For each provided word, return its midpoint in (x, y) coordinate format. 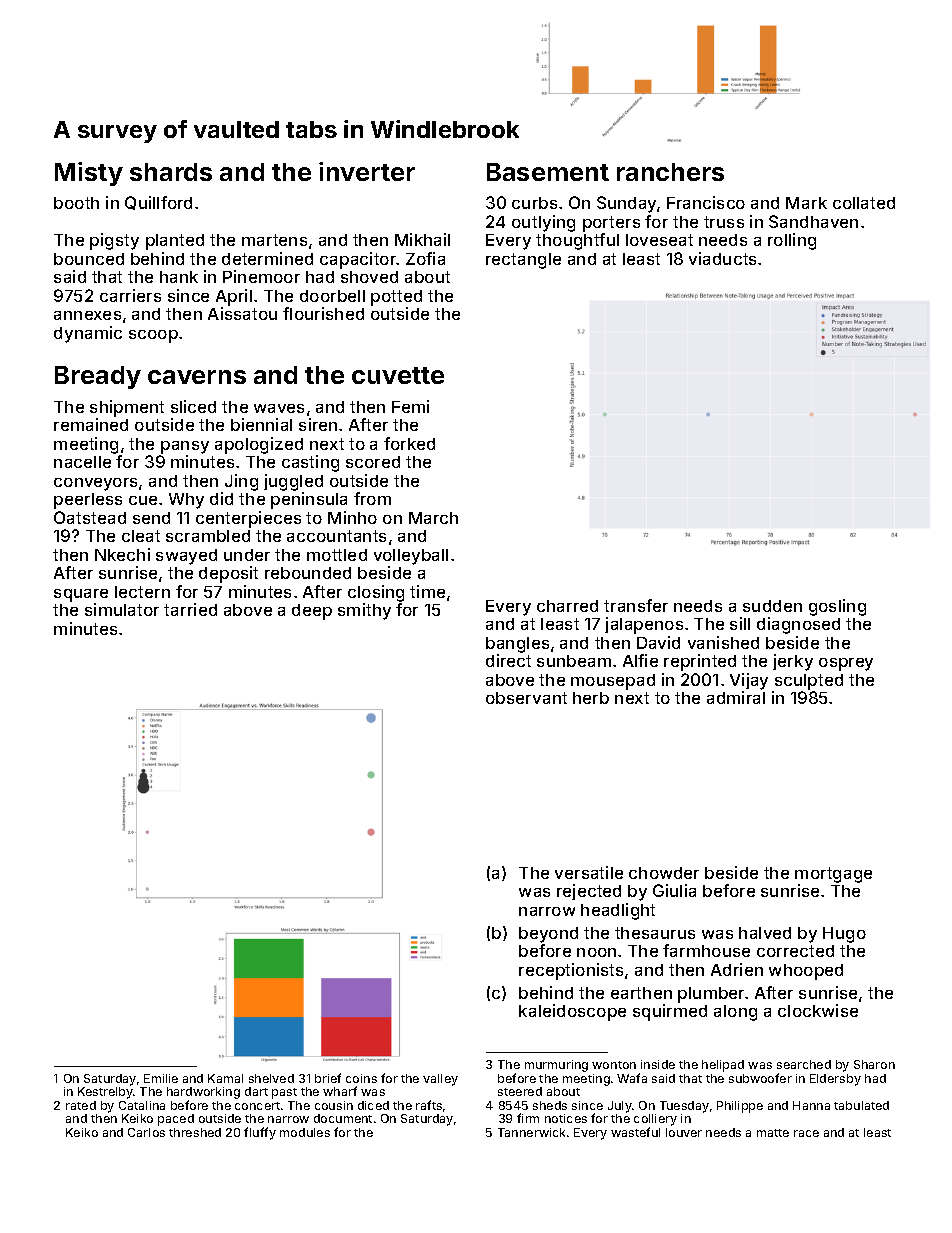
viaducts (722, 258)
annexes (87, 315)
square (81, 595)
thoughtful (577, 241)
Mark (806, 203)
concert (257, 1106)
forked (409, 443)
